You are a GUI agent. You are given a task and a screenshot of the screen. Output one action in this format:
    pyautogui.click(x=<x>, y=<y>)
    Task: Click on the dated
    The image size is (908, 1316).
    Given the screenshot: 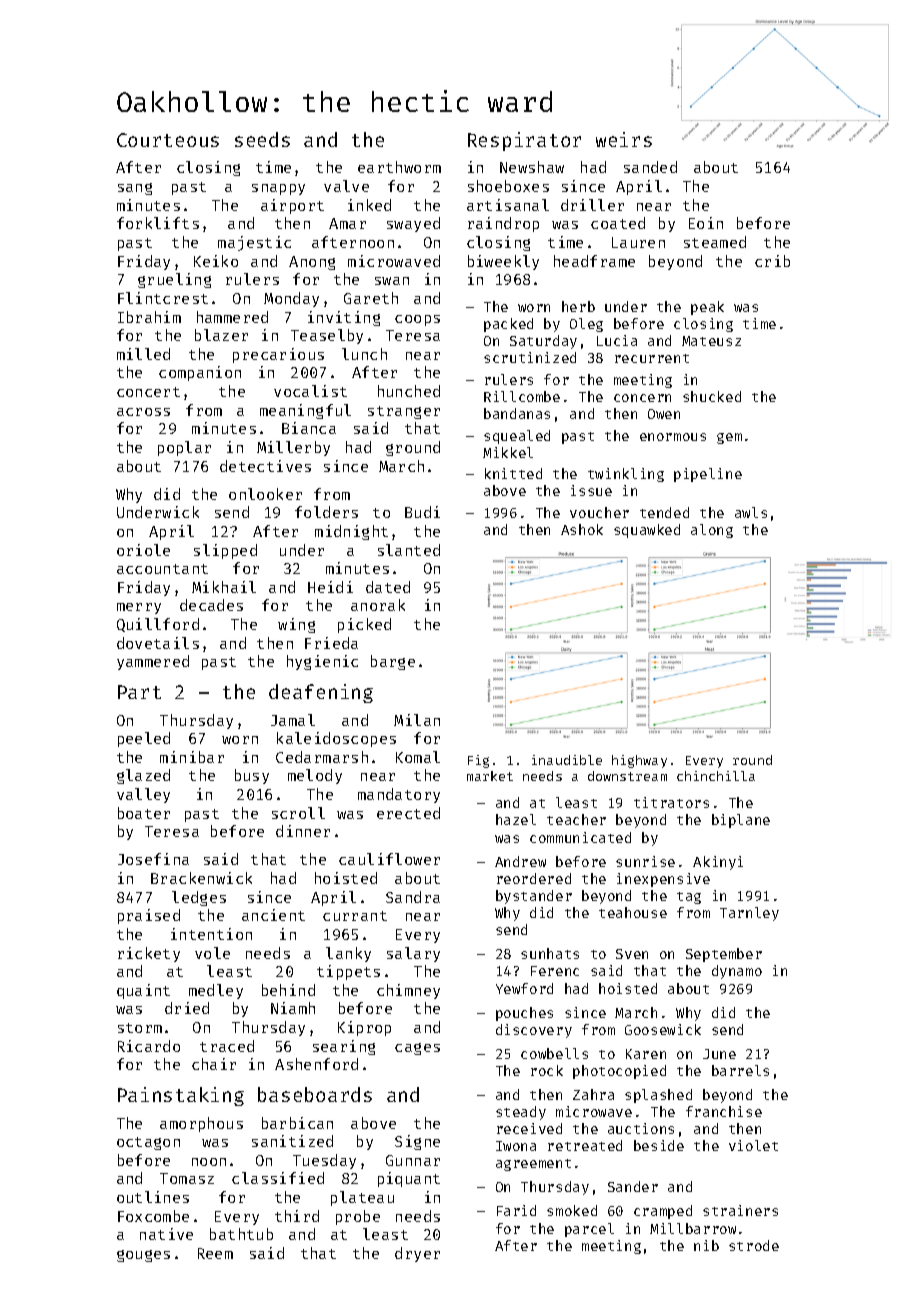 What is the action you would take?
    pyautogui.click(x=388, y=587)
